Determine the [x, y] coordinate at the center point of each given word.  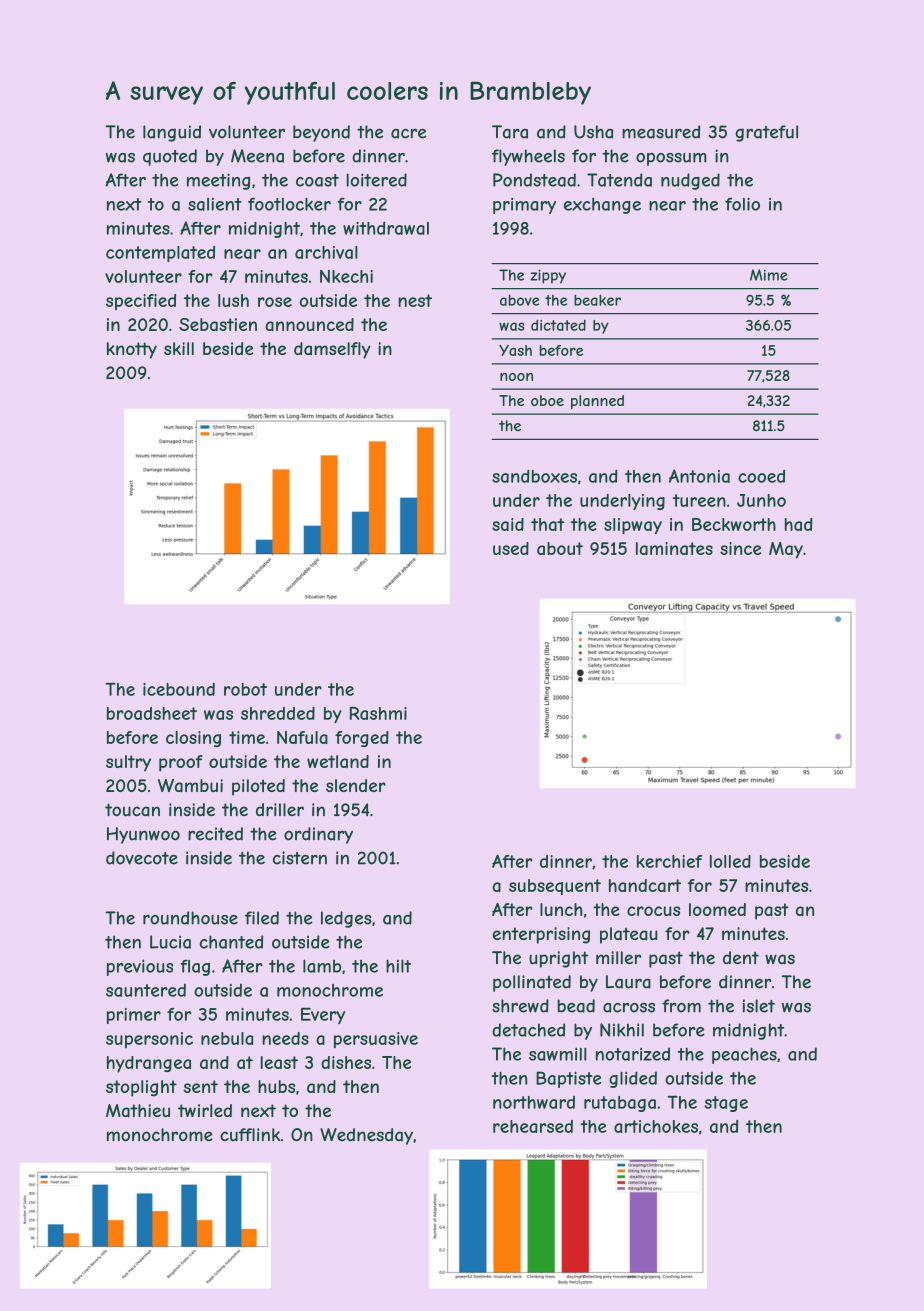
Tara [510, 132]
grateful [767, 133]
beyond [321, 133]
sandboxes [534, 476]
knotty [132, 350]
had [799, 524]
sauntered [146, 990]
